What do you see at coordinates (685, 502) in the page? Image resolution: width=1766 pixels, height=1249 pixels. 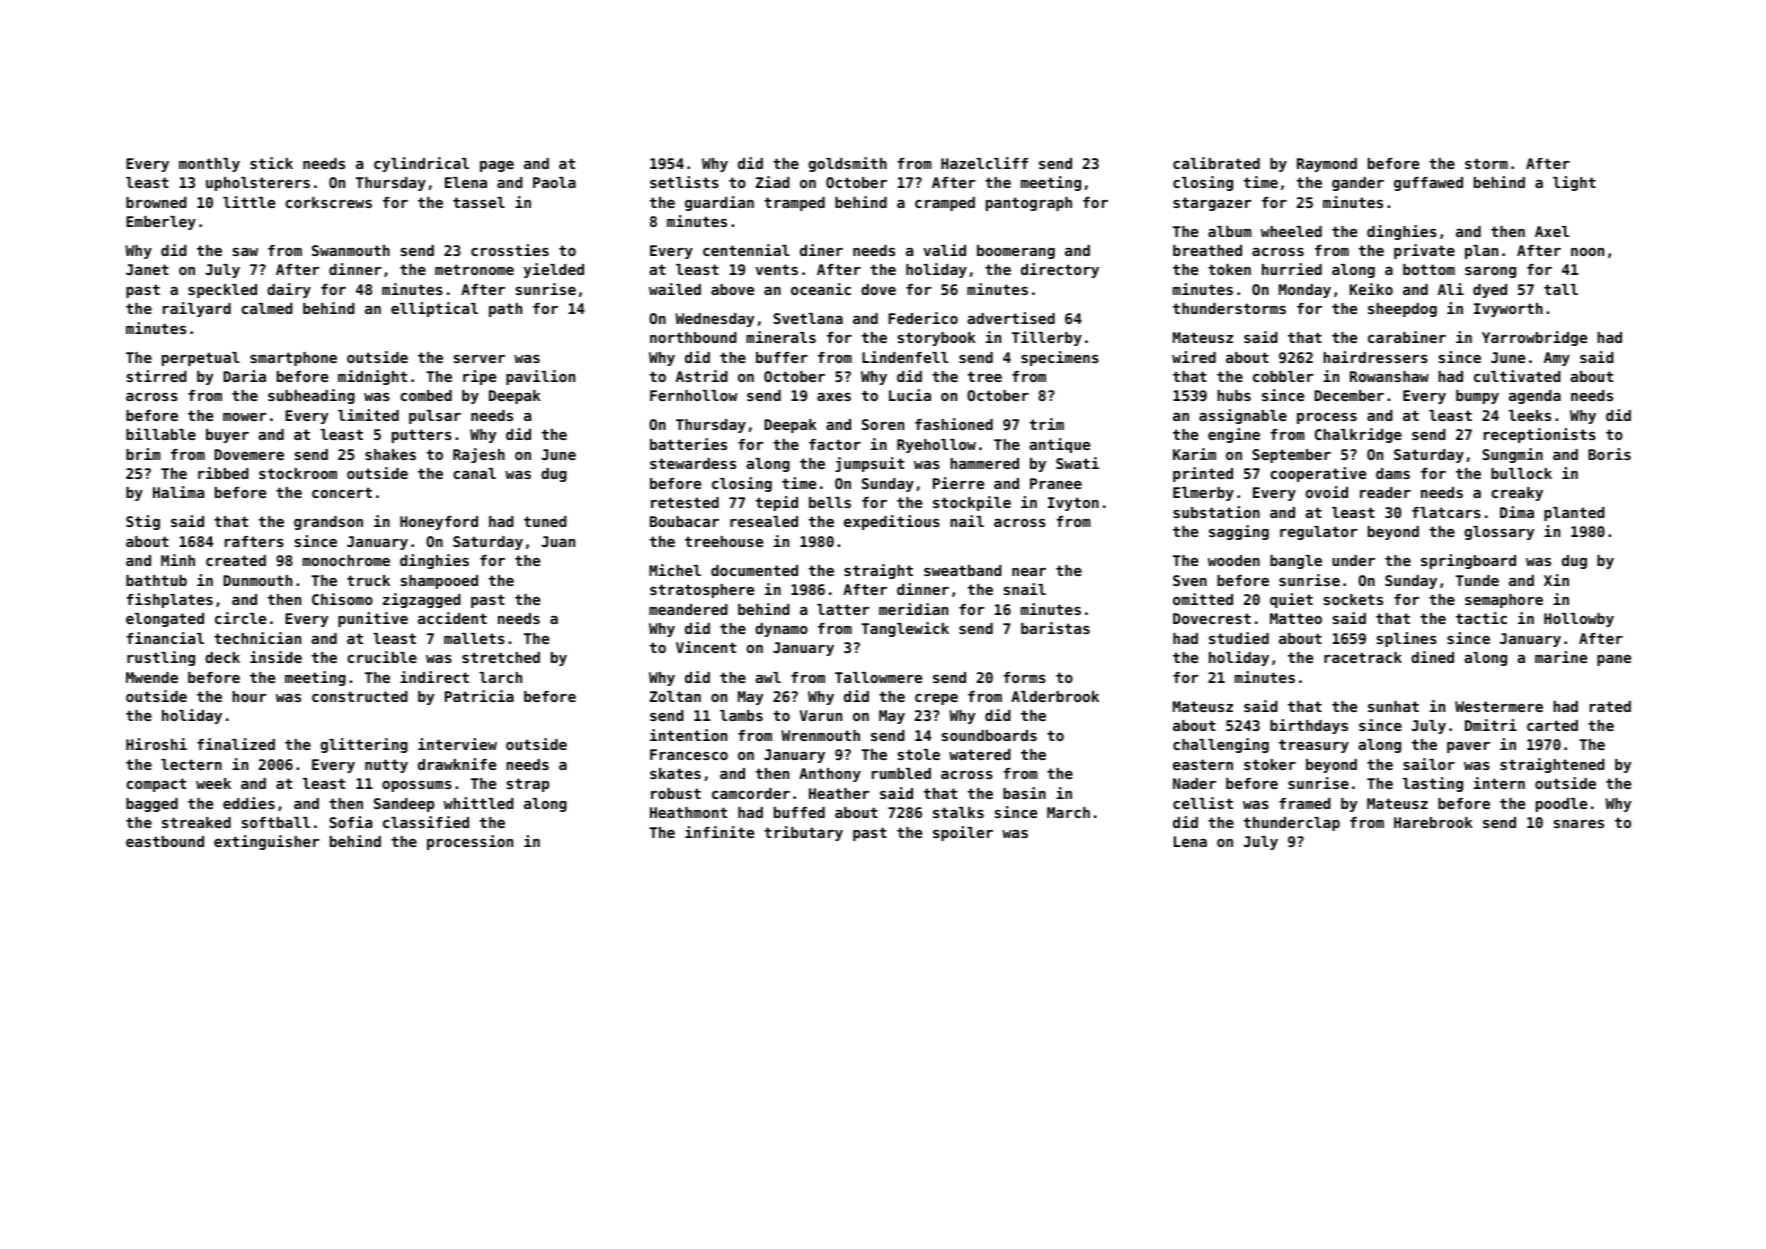 I see `retested` at bounding box center [685, 502].
